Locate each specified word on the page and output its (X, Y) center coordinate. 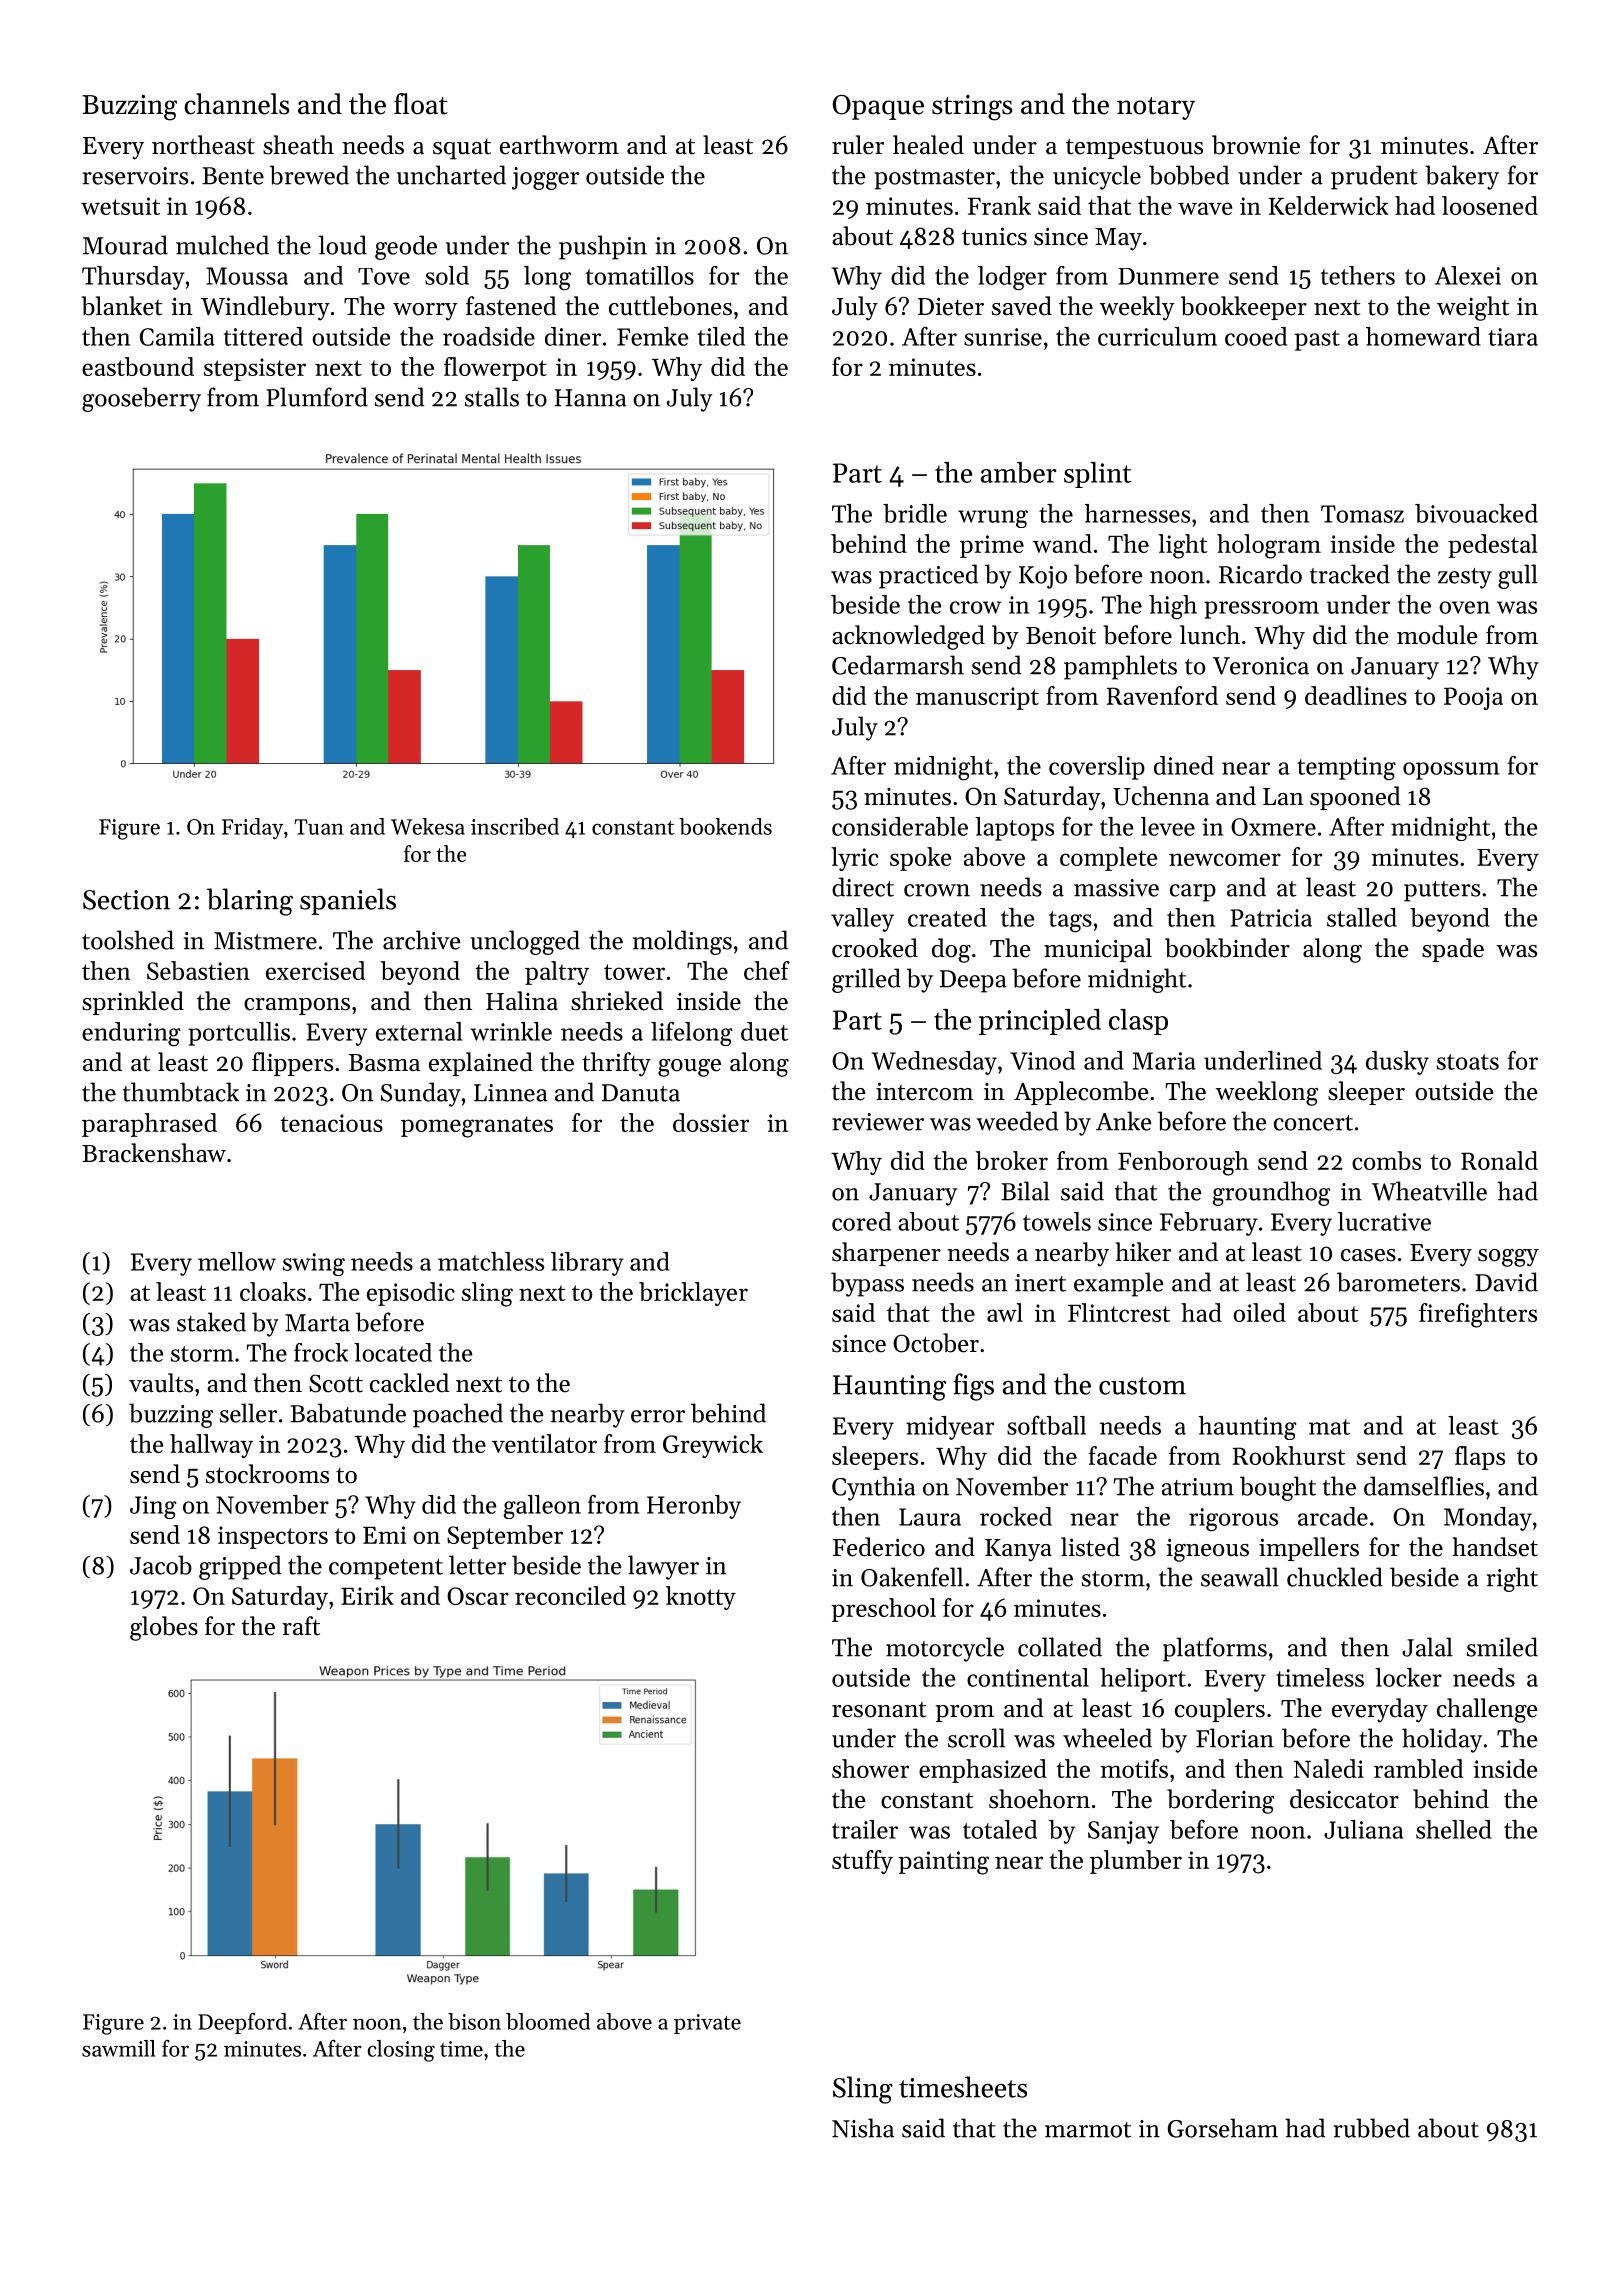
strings (972, 108)
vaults (161, 1383)
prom (965, 1713)
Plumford (317, 397)
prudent (1374, 177)
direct (863, 887)
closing (401, 2051)
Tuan (319, 827)
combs (1386, 1160)
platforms (1215, 1649)
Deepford (242, 2023)
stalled (1362, 917)
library (587, 1264)
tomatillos (640, 275)
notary (1156, 108)
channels (237, 104)
